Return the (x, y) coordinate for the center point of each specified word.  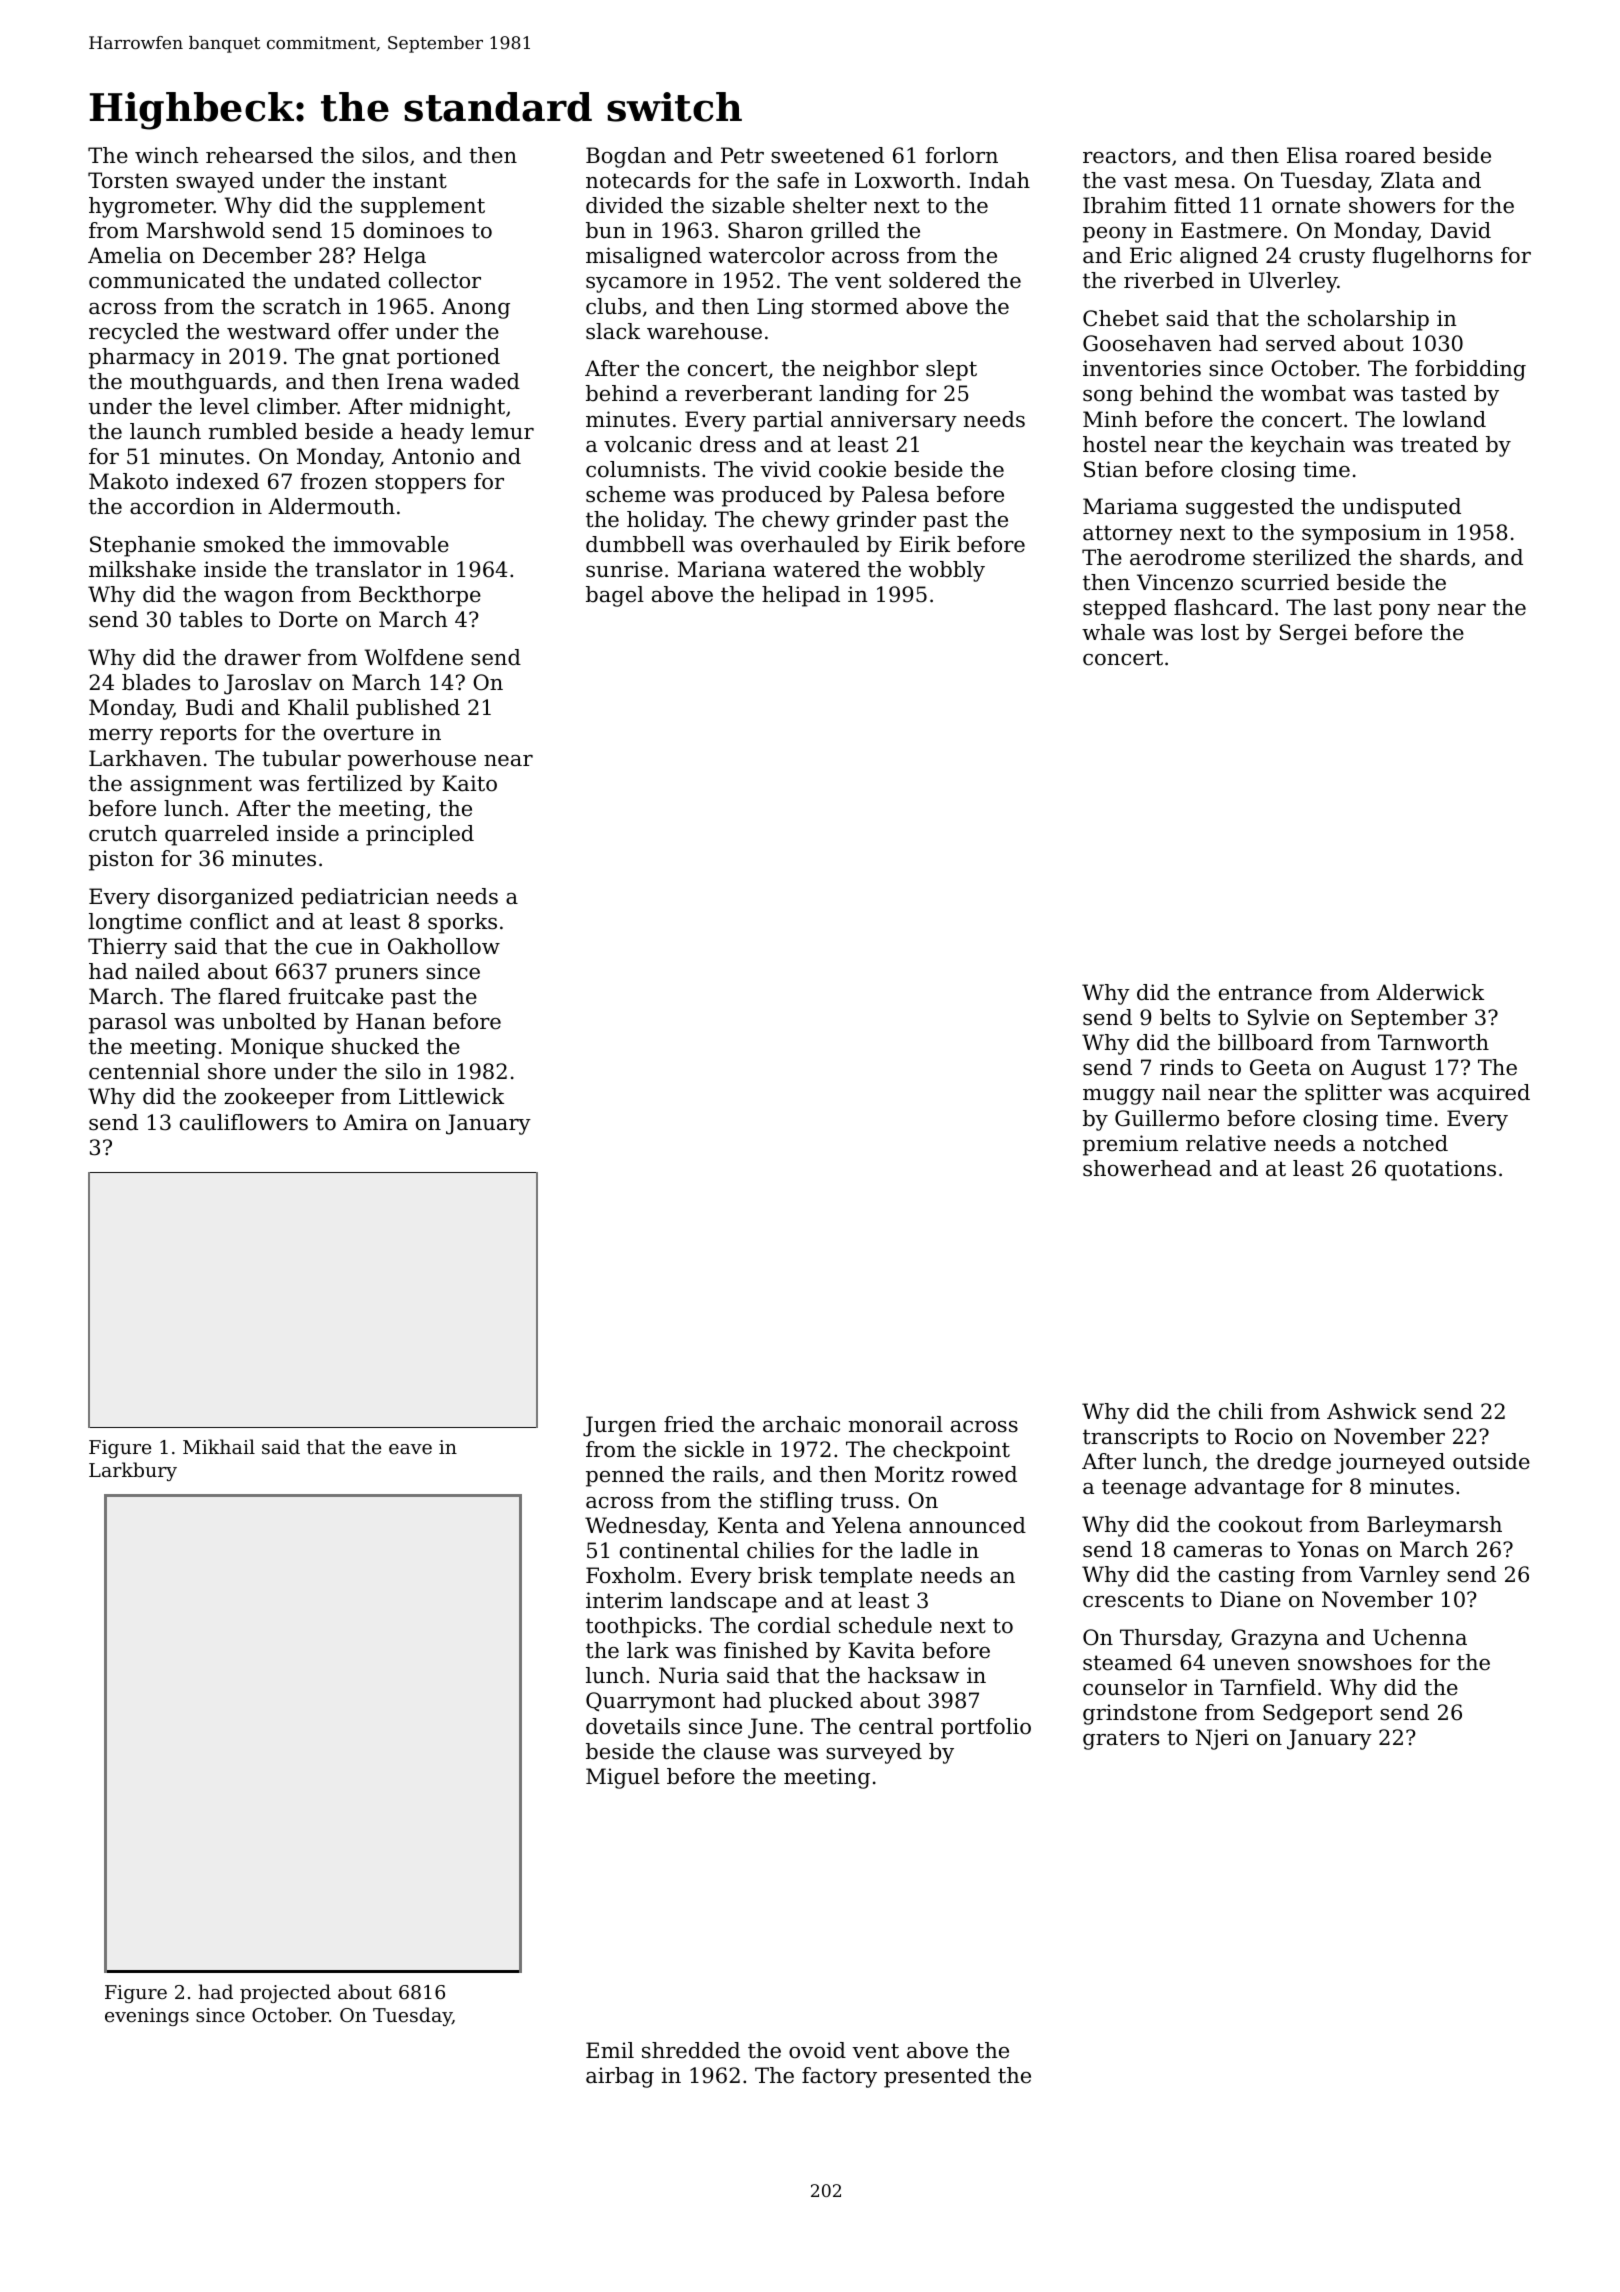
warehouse (704, 331)
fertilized (354, 783)
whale (1113, 632)
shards (1435, 557)
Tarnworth (1433, 1042)
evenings (147, 2017)
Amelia (125, 255)
